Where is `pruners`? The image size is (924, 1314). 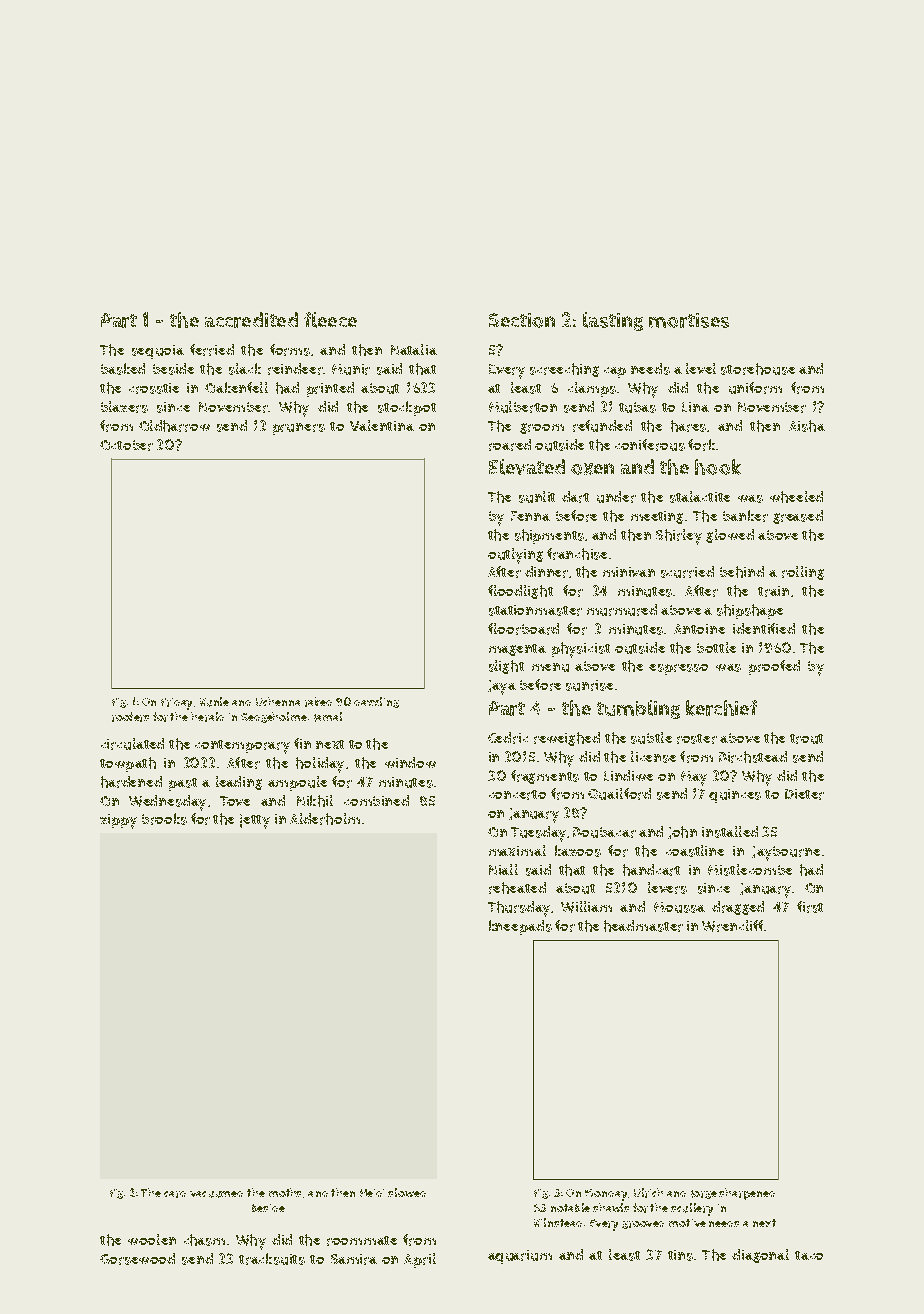
pruners is located at coordinates (299, 429).
